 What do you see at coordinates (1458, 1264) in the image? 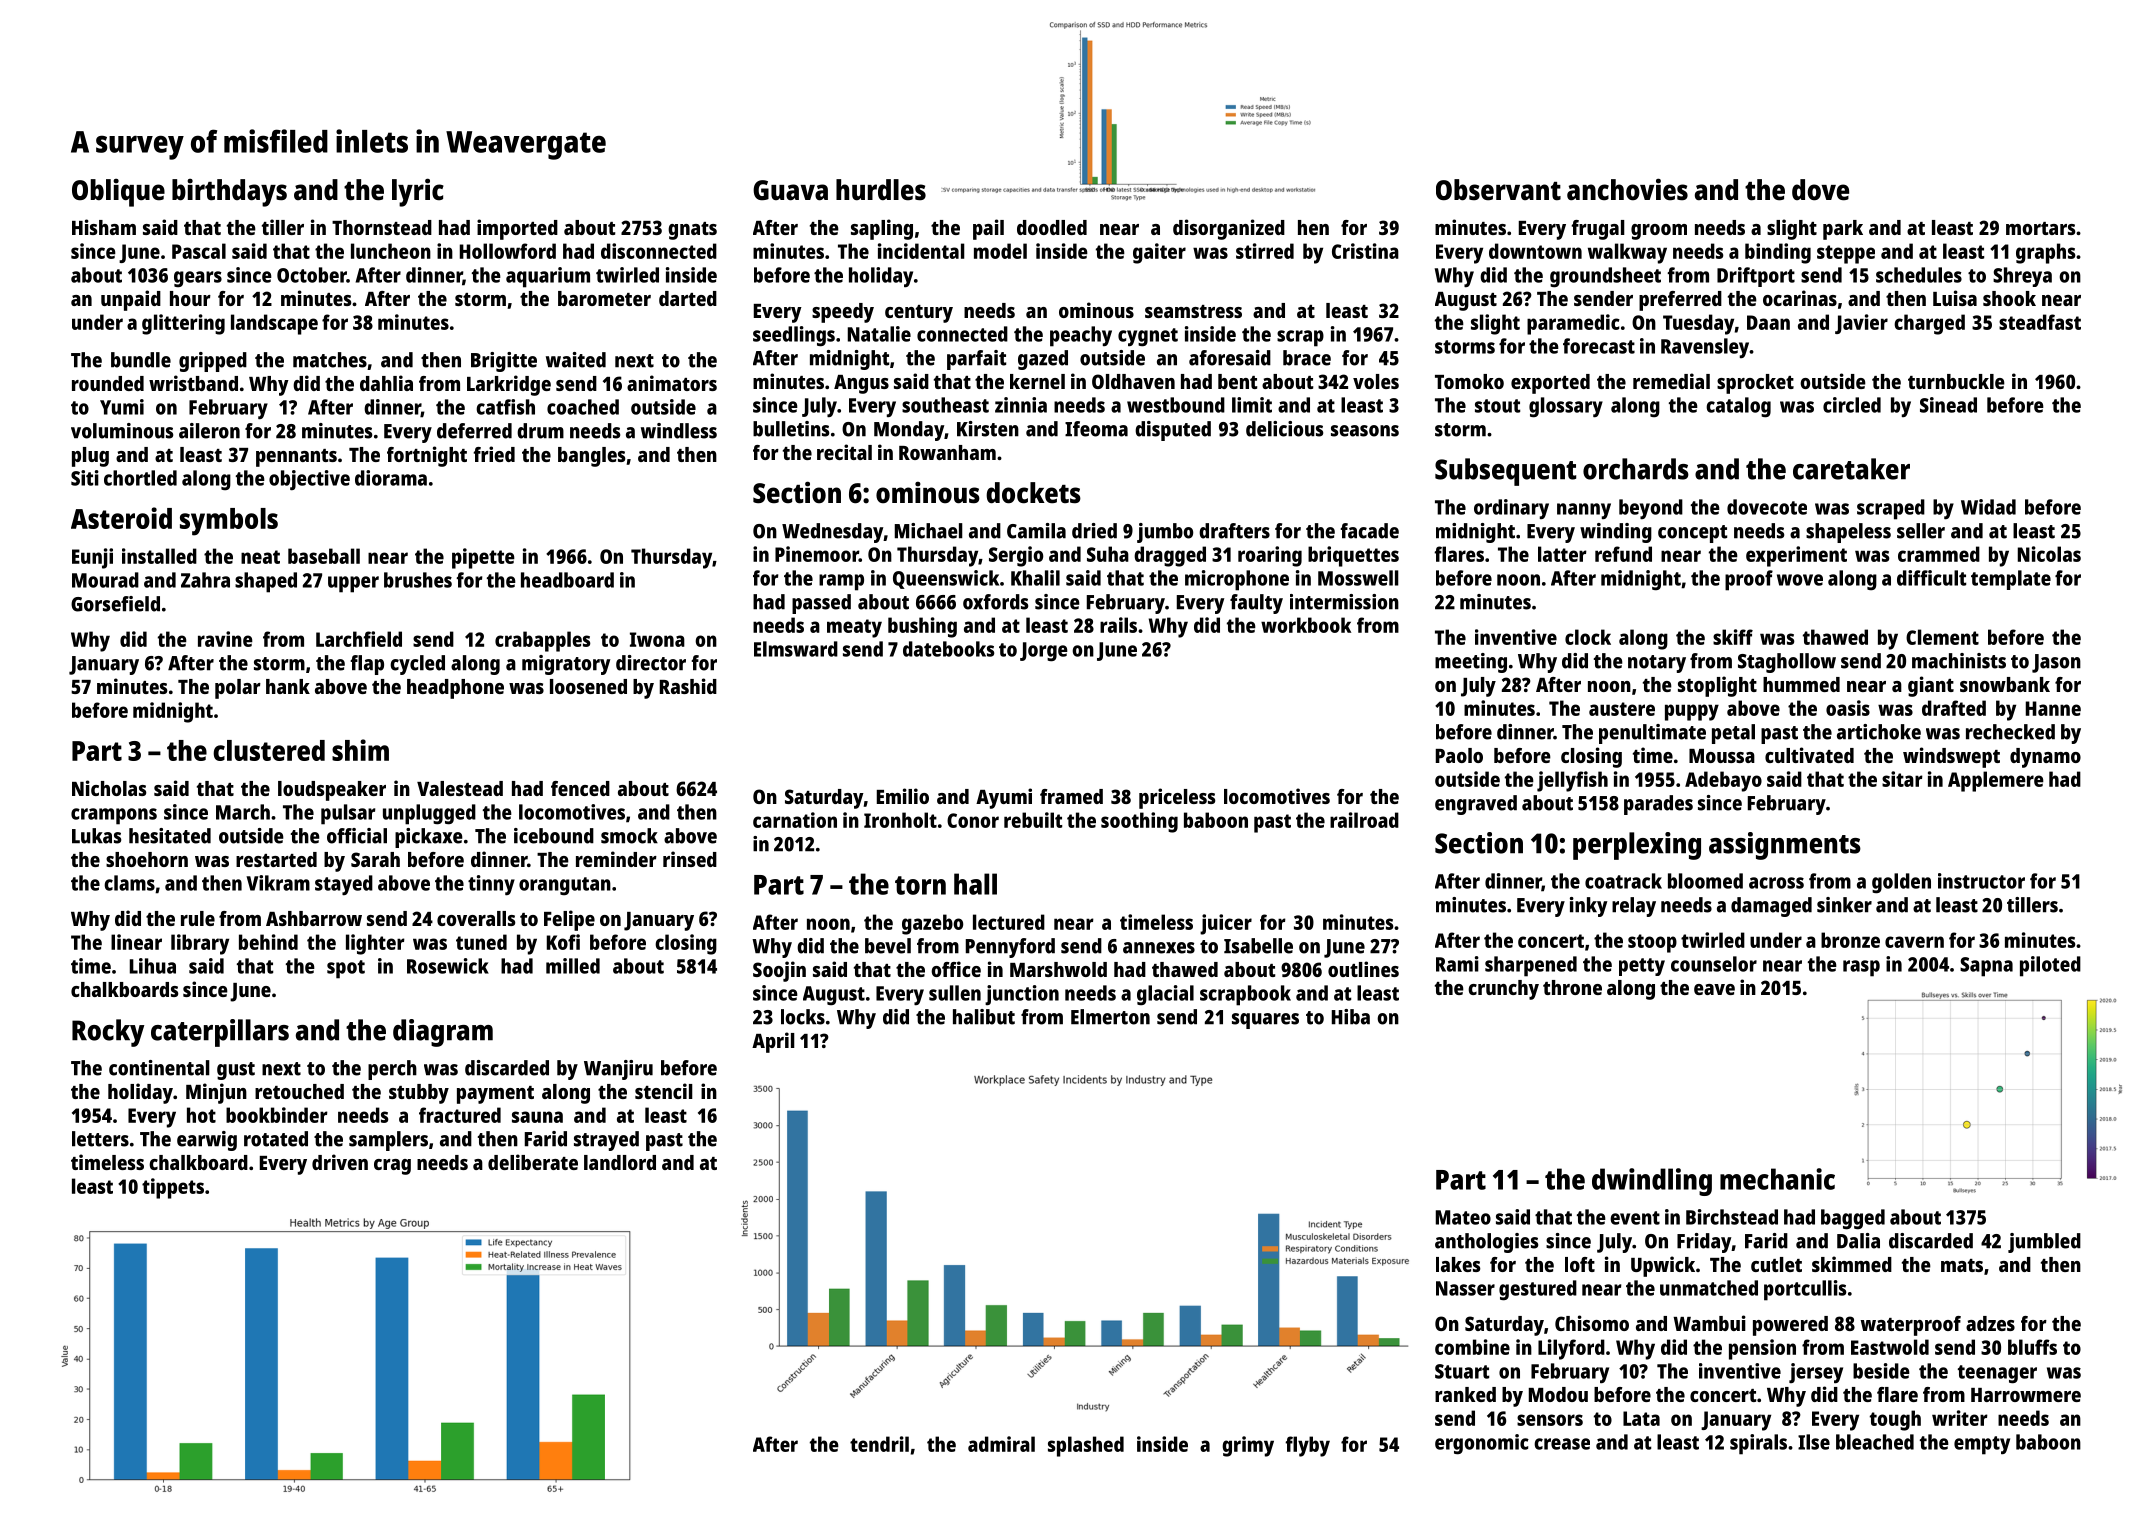
I see `lakes` at bounding box center [1458, 1264].
